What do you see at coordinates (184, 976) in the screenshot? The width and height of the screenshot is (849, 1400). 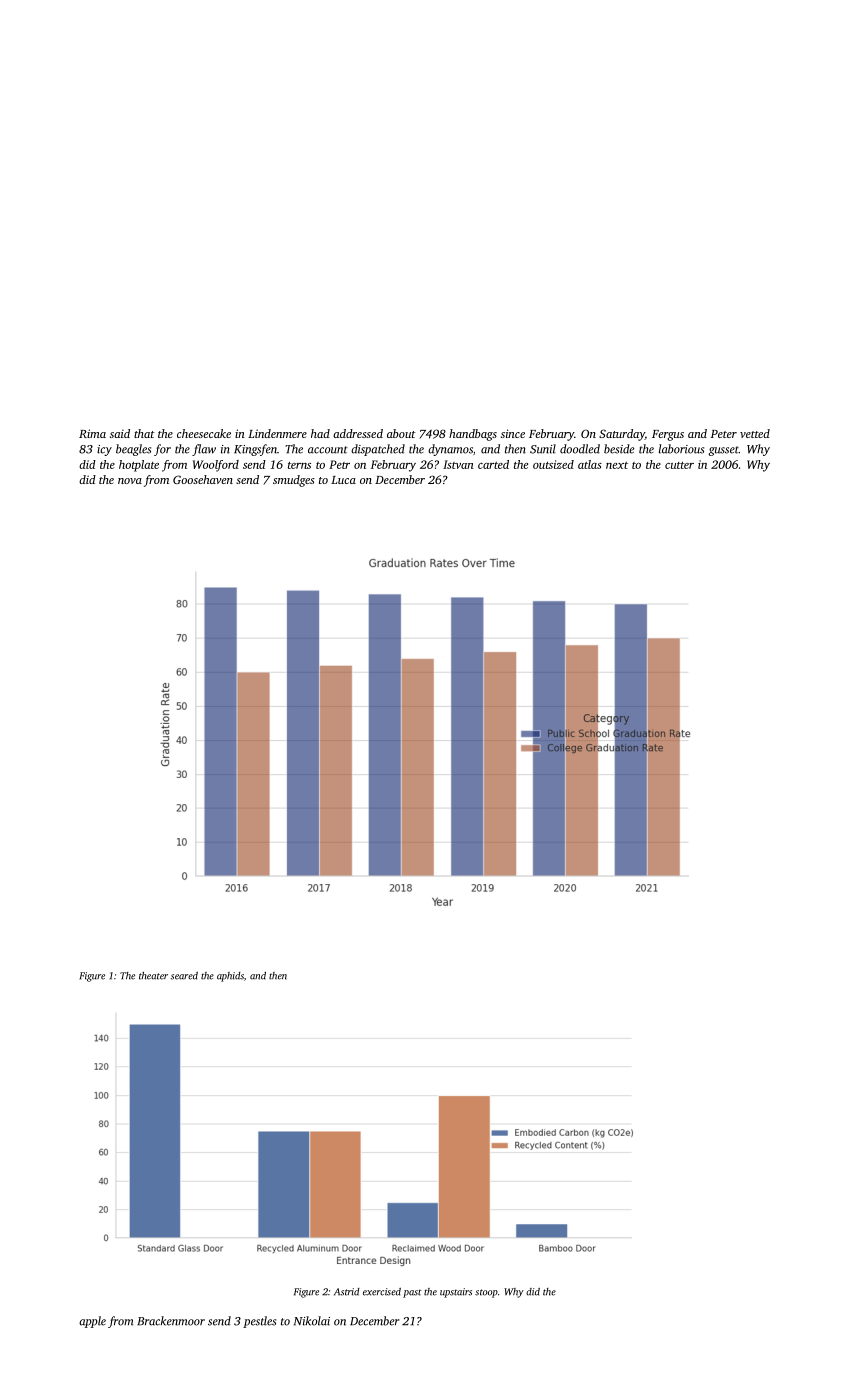 I see `seared` at bounding box center [184, 976].
